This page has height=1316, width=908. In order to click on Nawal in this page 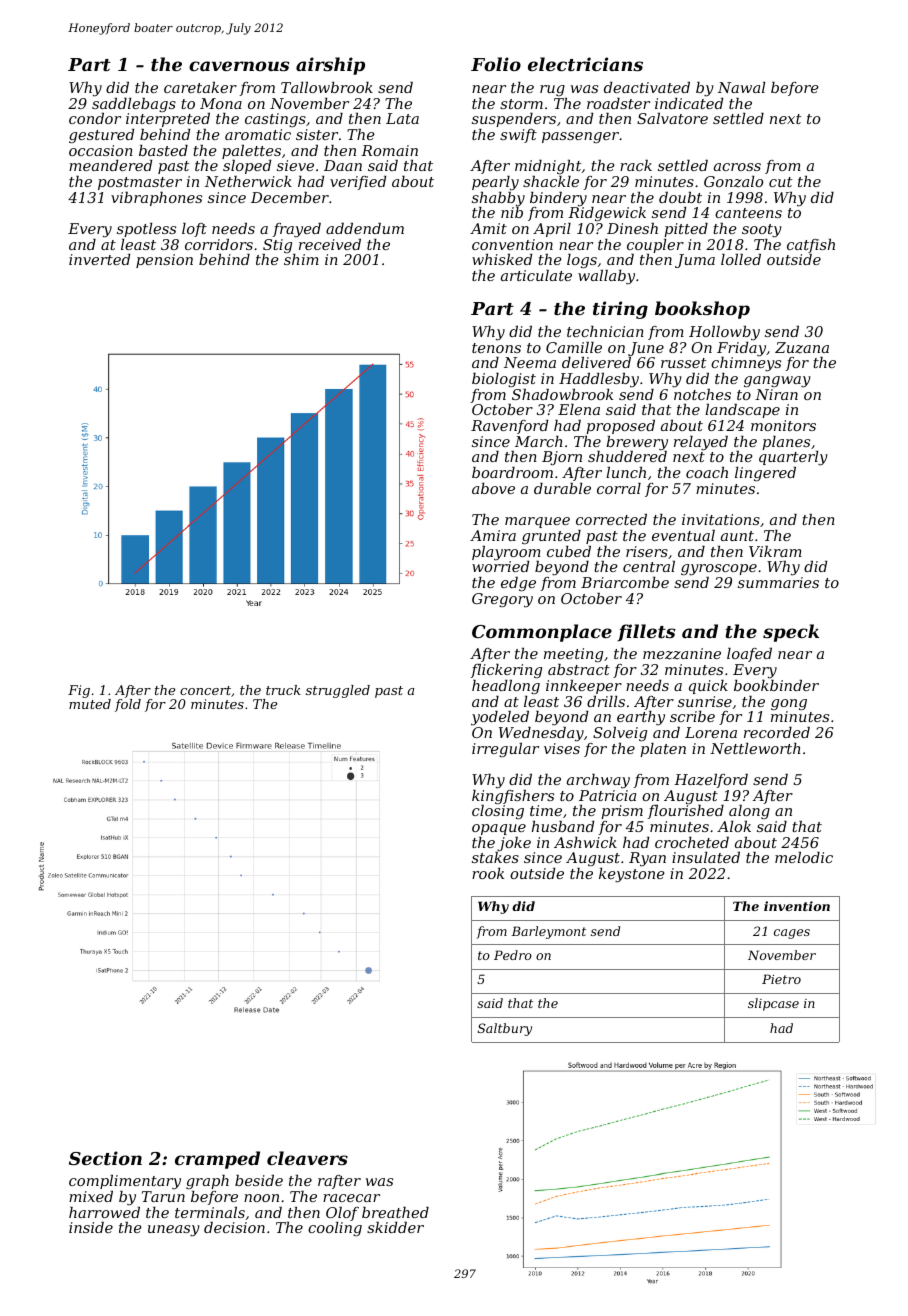, I will do `click(741, 87)`.
